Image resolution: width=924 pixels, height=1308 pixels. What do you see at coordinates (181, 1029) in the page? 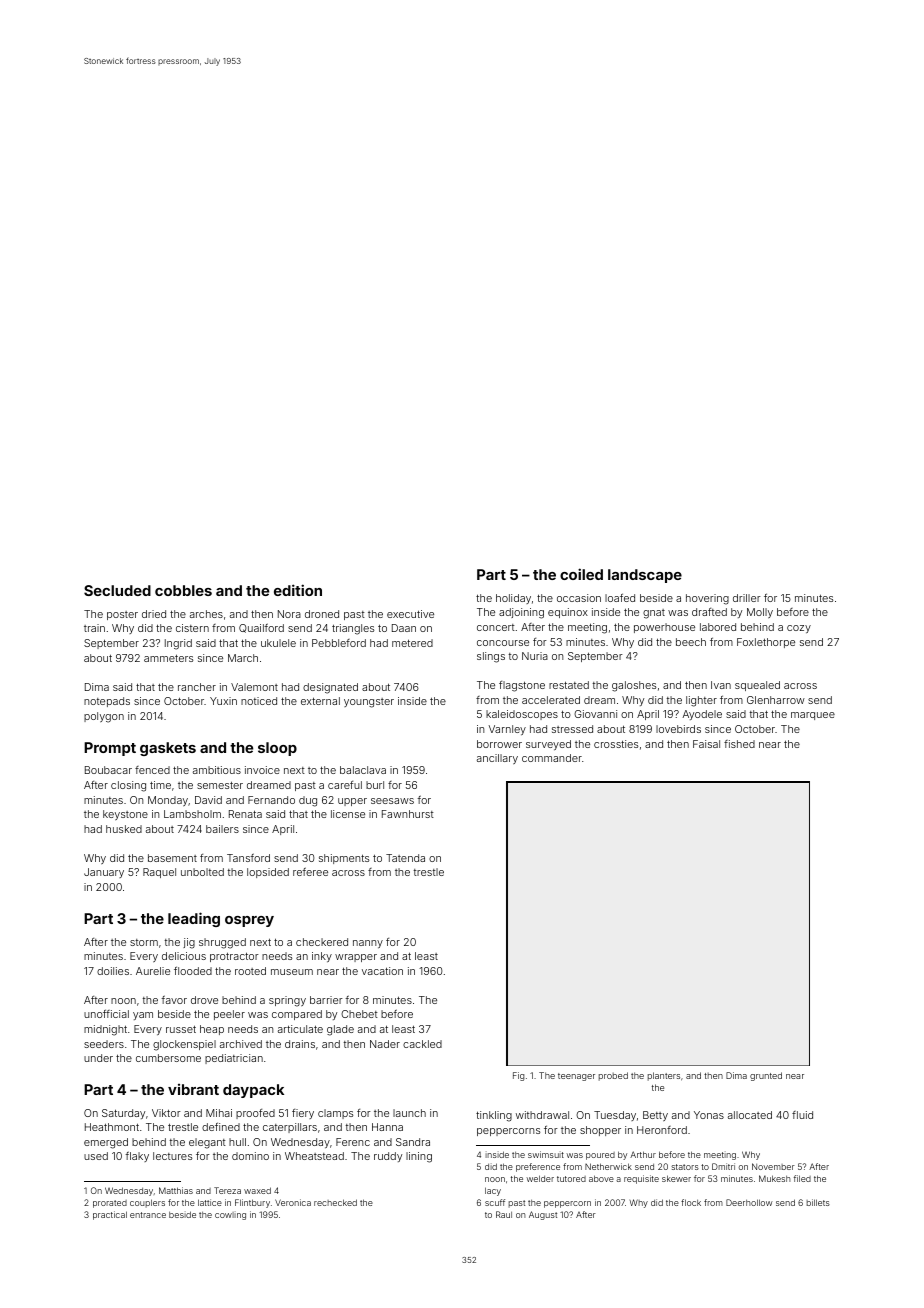
I see `russet` at bounding box center [181, 1029].
